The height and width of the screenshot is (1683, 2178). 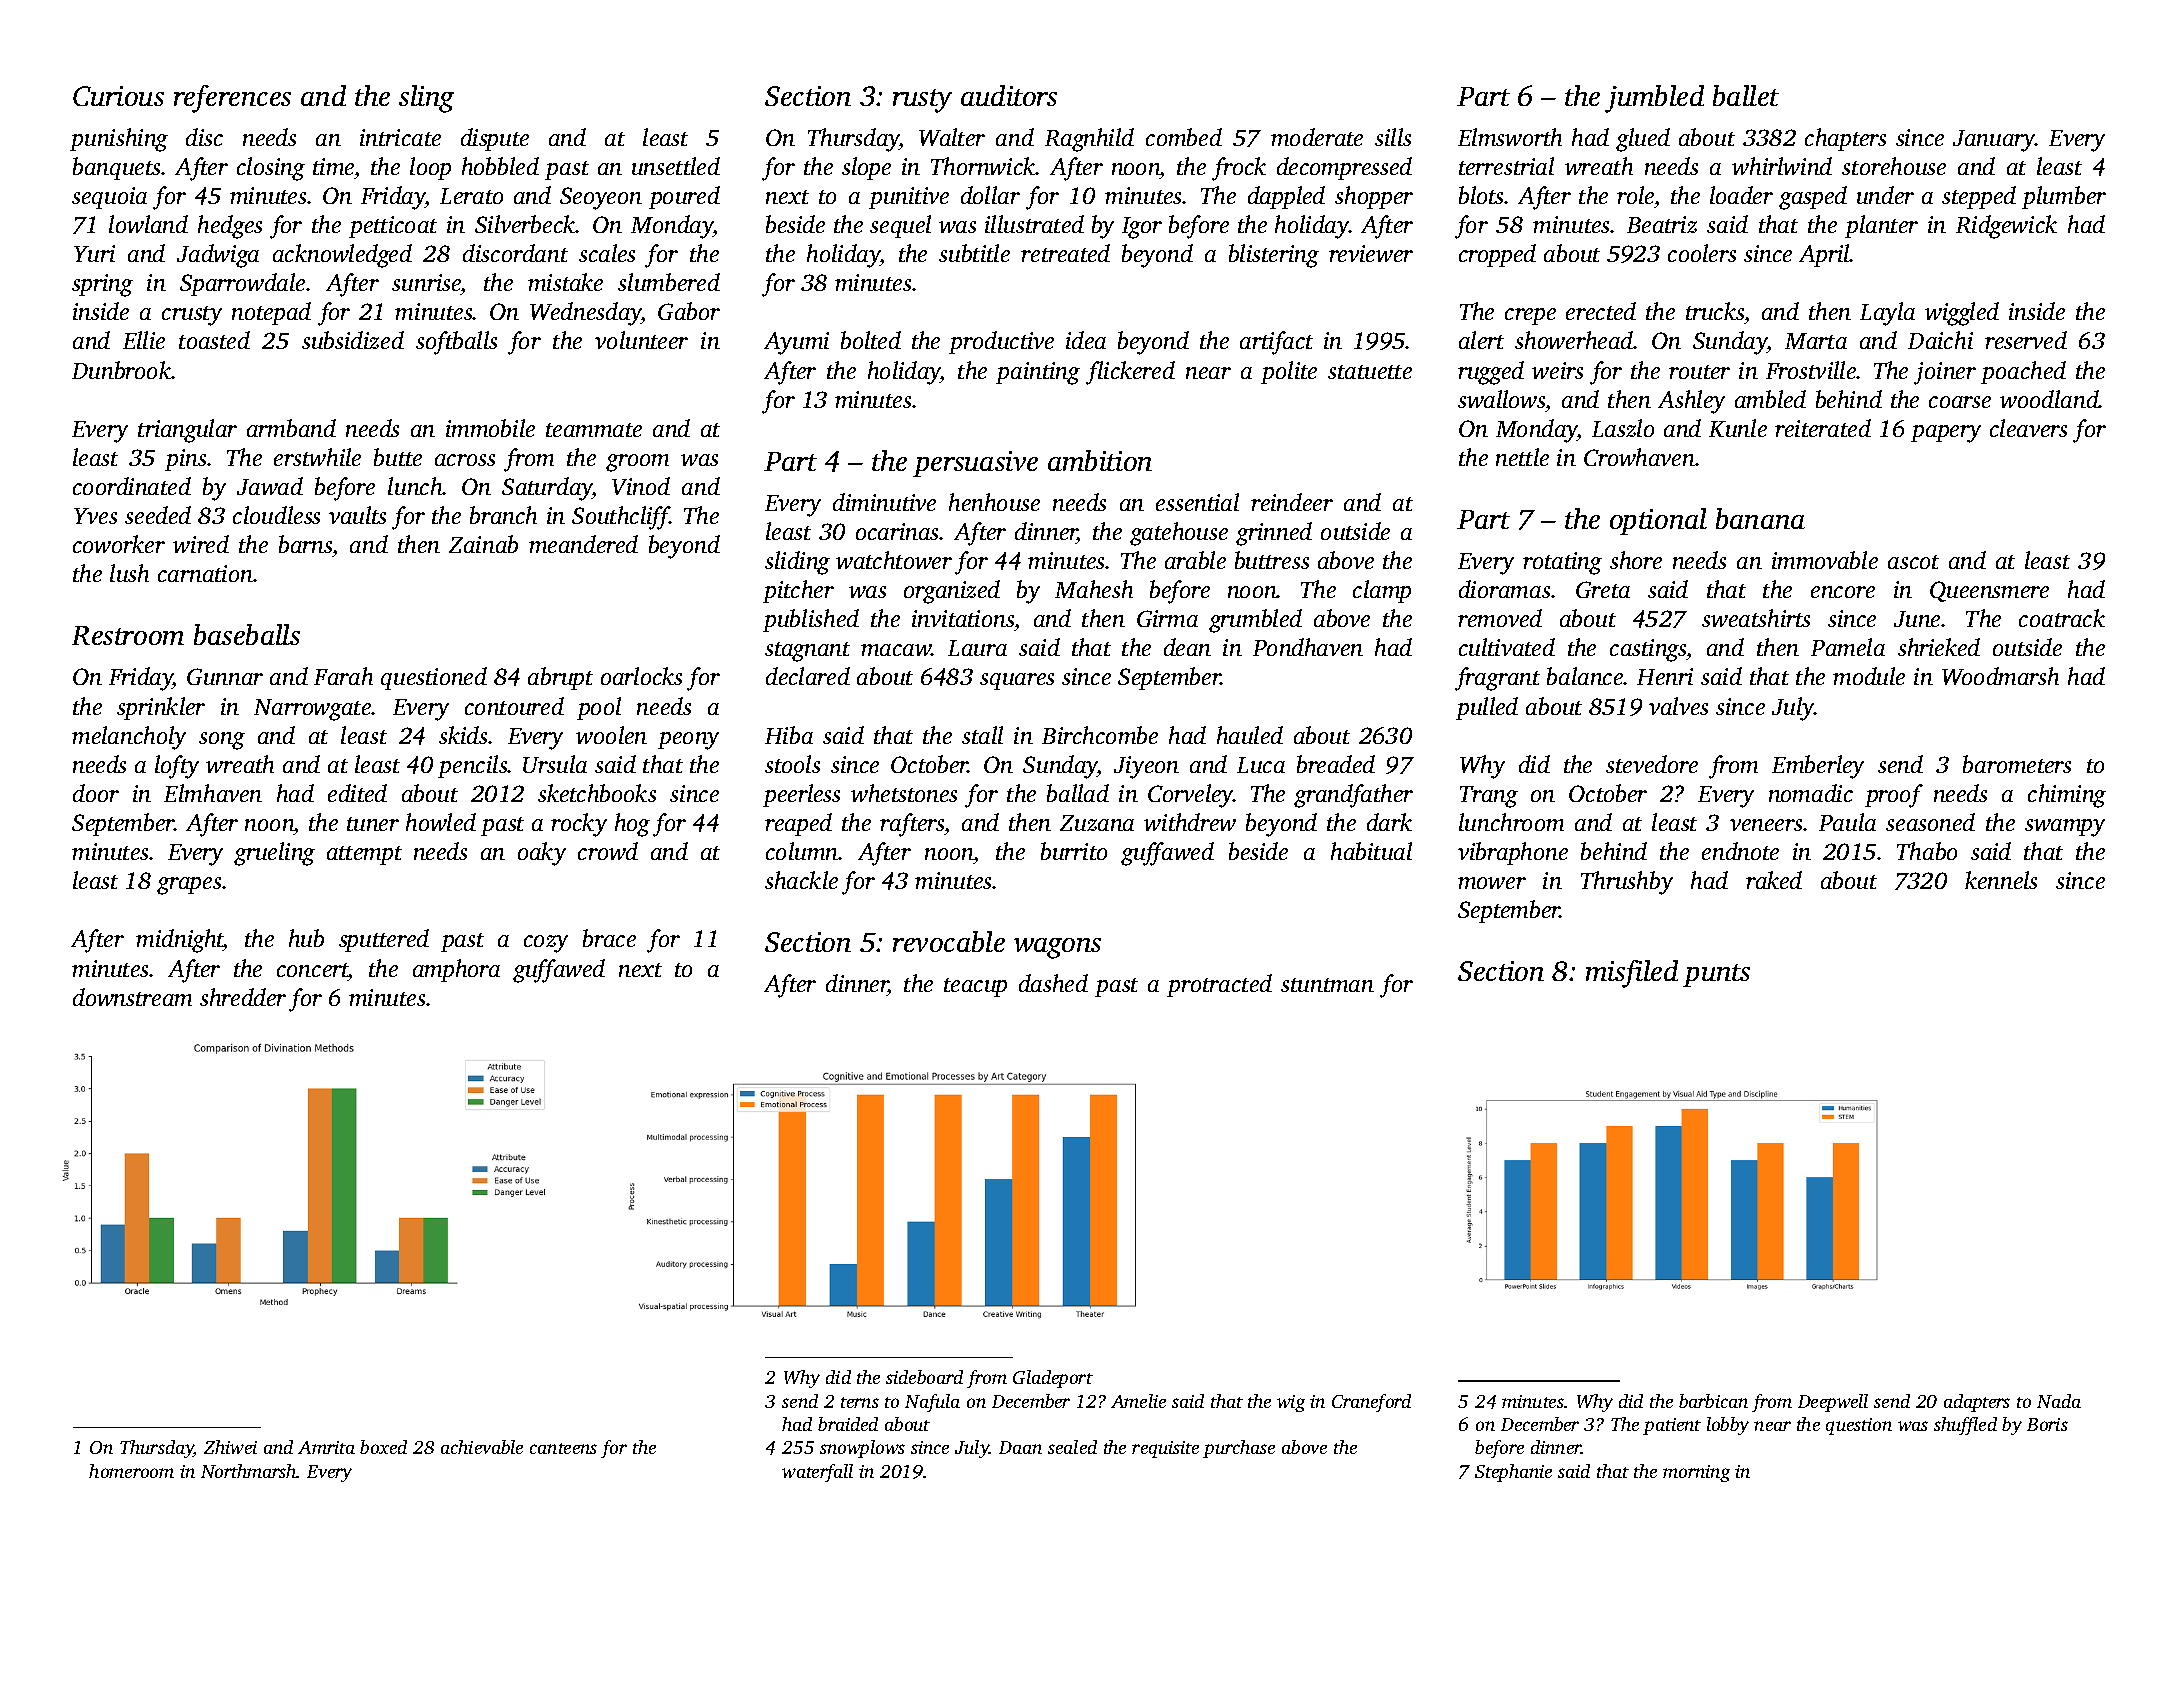 What do you see at coordinates (128, 635) in the screenshot?
I see `Restroom` at bounding box center [128, 635].
